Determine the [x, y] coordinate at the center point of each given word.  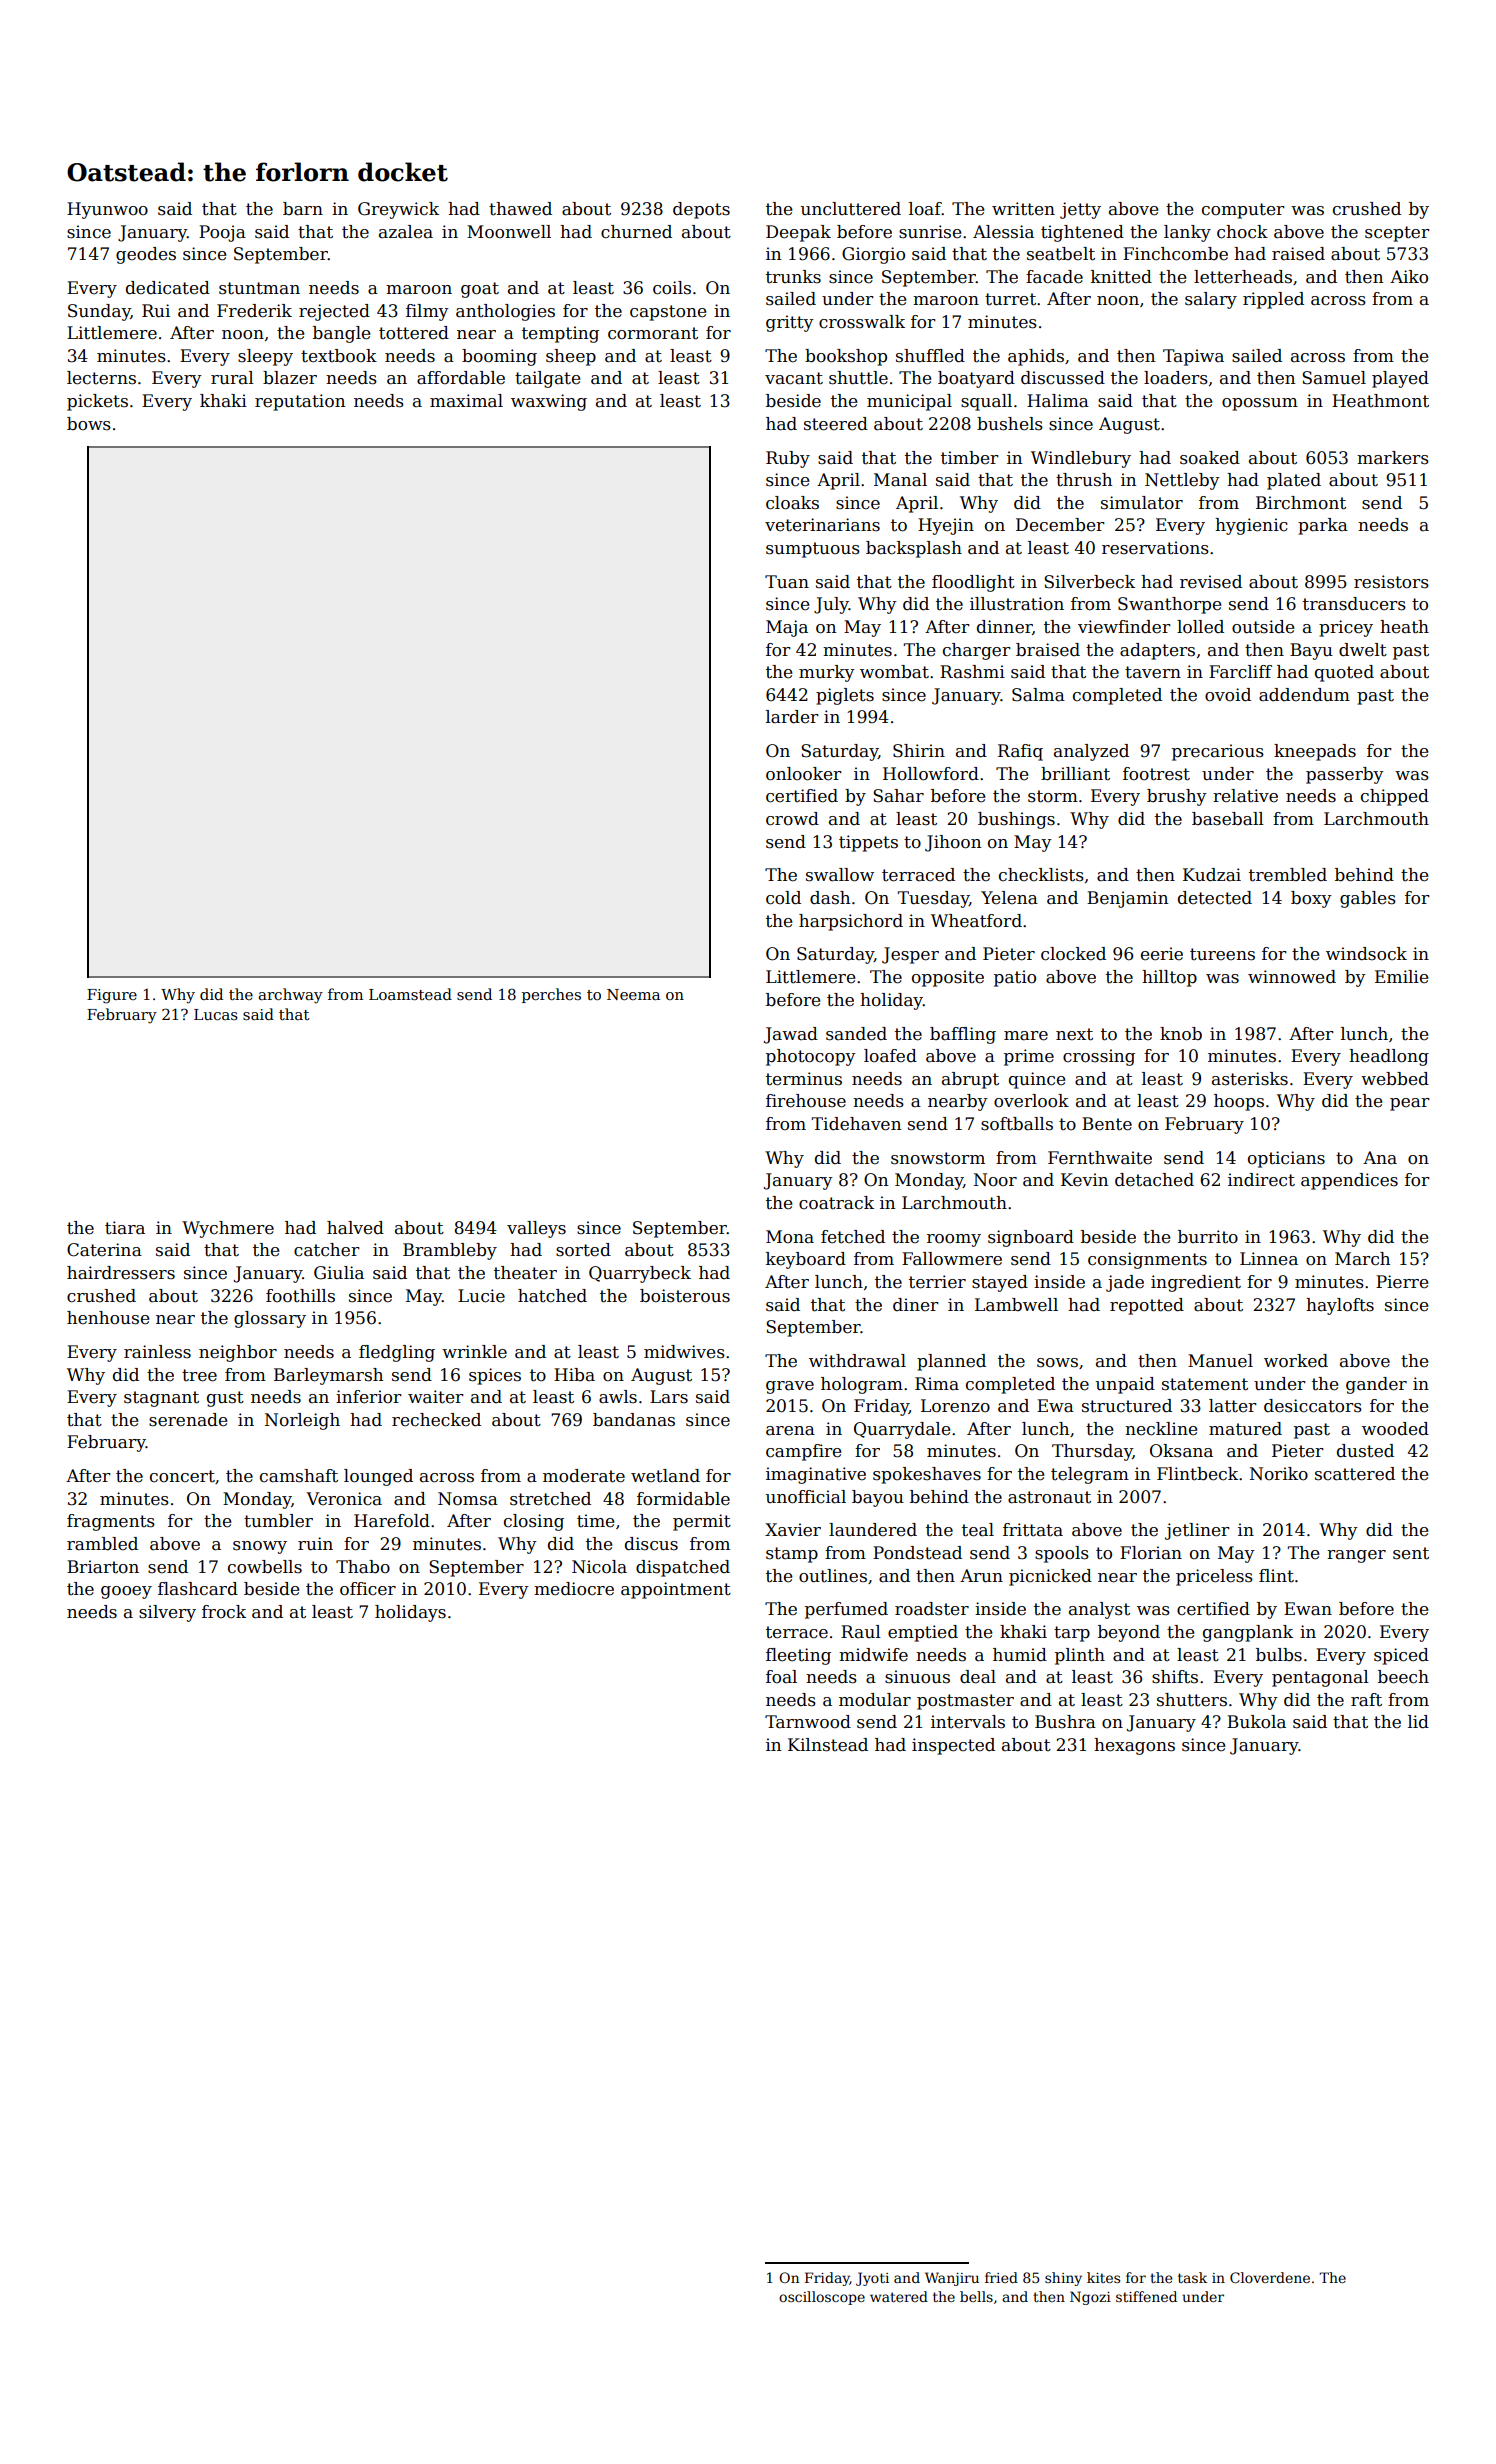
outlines [833, 1576]
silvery [167, 1613]
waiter [436, 1397]
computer [1243, 211]
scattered [1355, 1474]
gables [1368, 899]
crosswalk [862, 322]
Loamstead [410, 994]
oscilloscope [822, 2298]
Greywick [398, 210]
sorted [583, 1250]
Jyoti [872, 2279]
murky [827, 673]
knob [1181, 1034]
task [1192, 2277]
